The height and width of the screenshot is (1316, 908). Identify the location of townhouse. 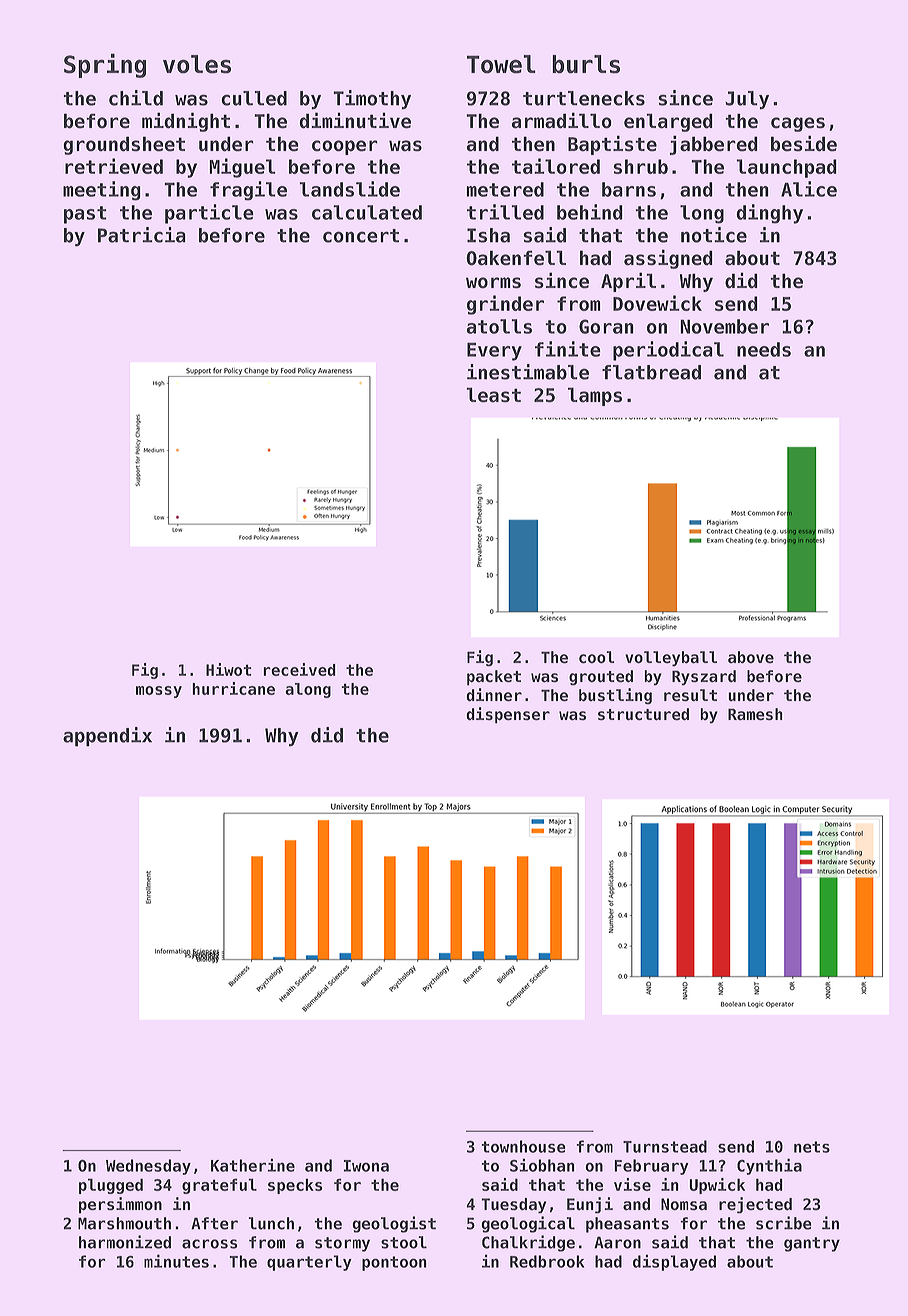
(523, 1146).
